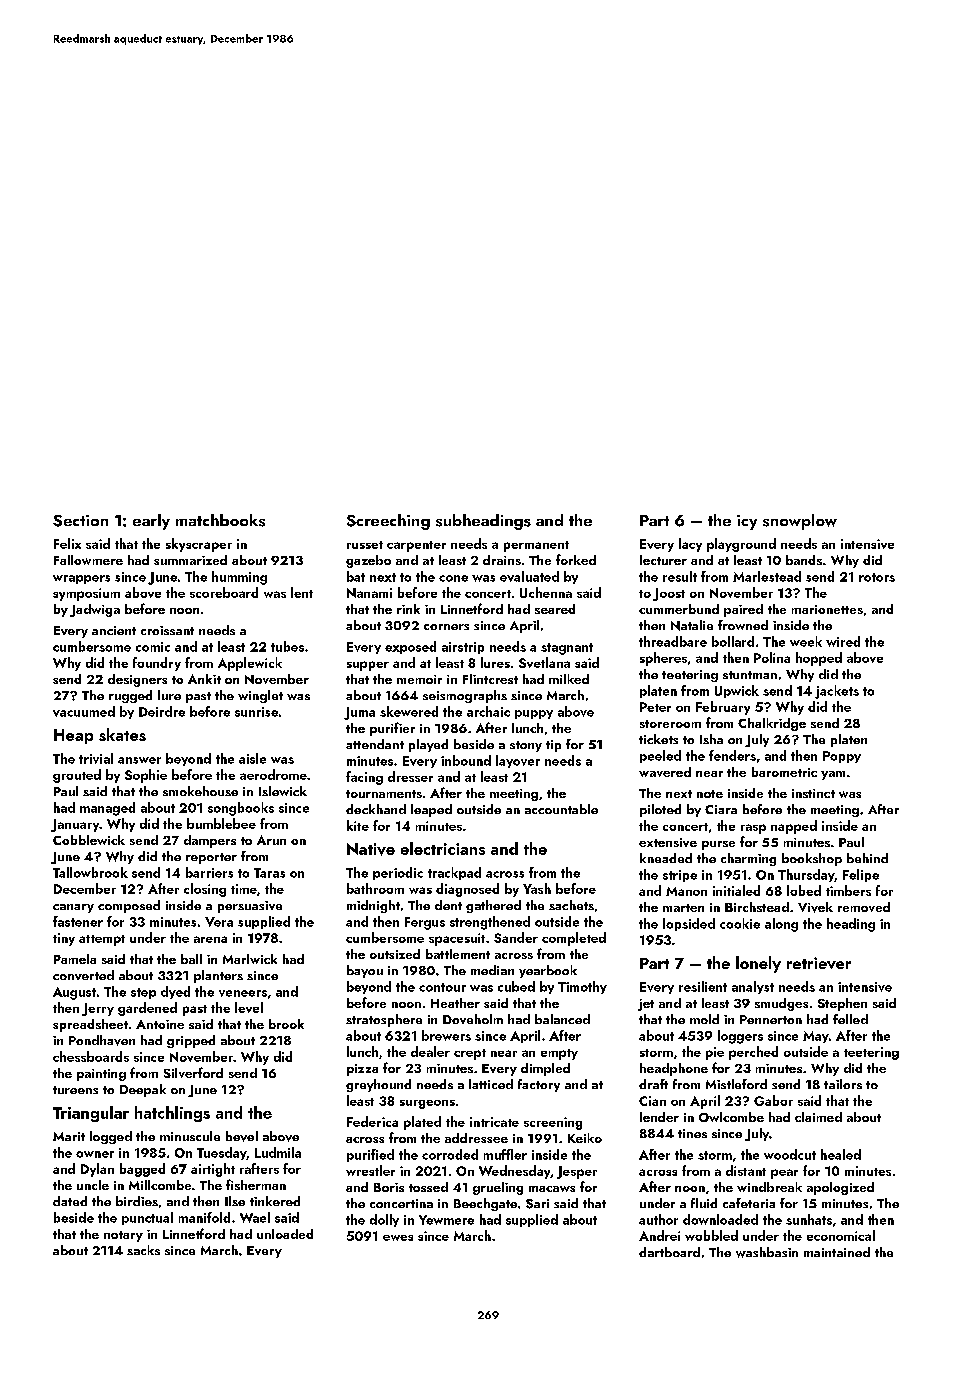 The height and width of the screenshot is (1381, 954). I want to click on Sophie, so click(146, 776).
